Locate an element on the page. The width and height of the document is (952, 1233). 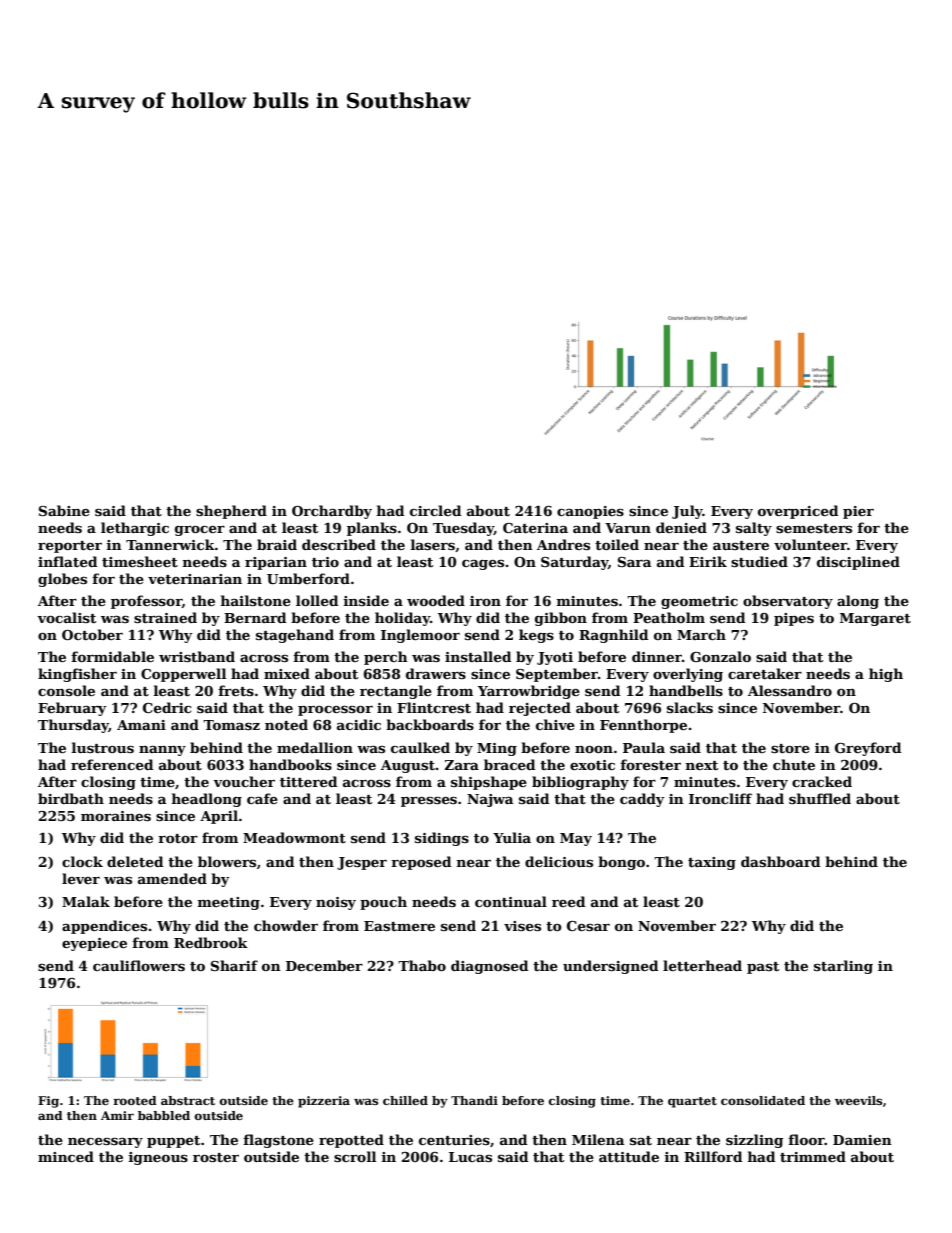
starling is located at coordinates (843, 967).
